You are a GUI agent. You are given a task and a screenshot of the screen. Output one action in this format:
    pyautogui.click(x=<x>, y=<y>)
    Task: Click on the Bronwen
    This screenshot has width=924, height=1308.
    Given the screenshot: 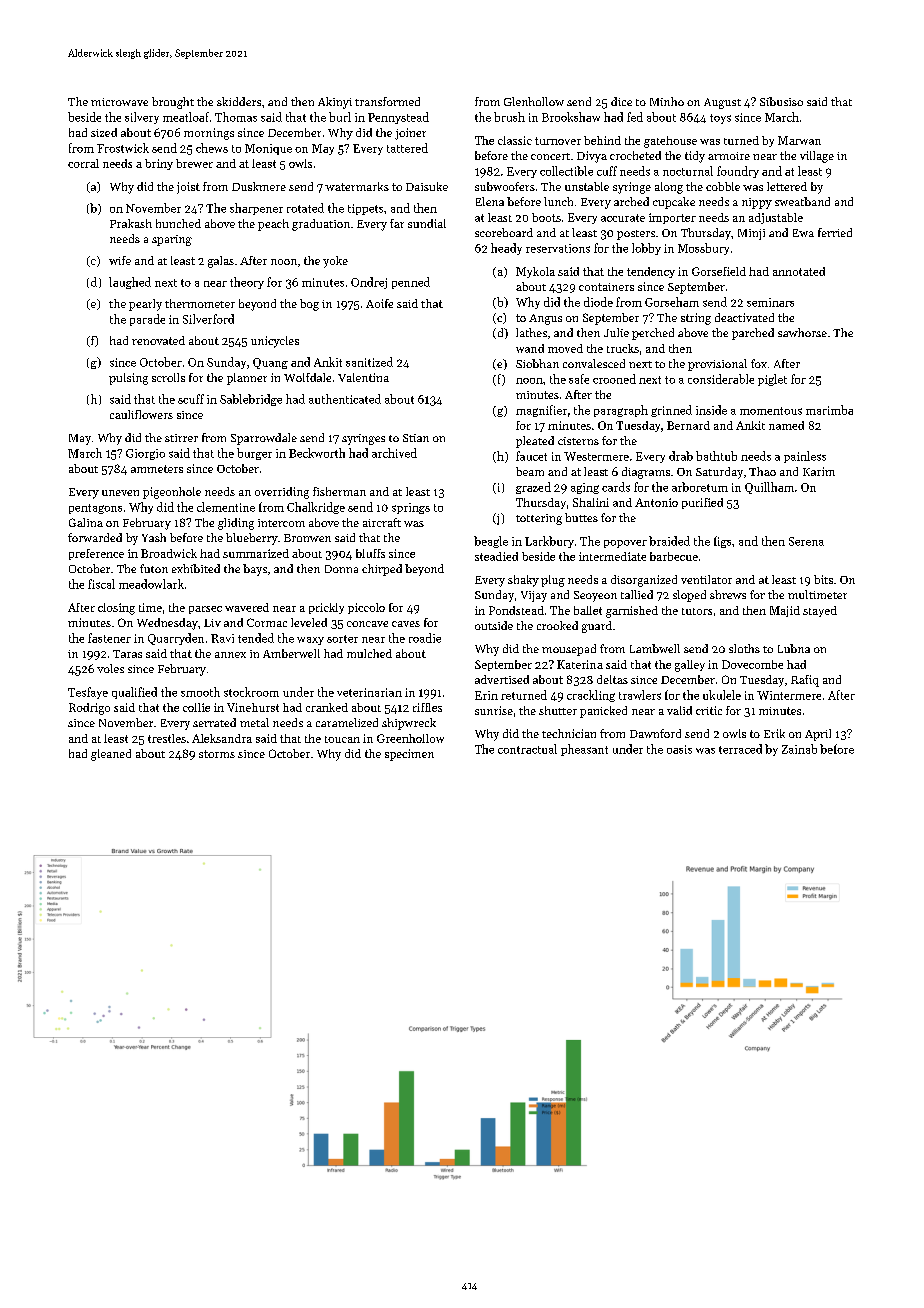 What is the action you would take?
    pyautogui.click(x=307, y=538)
